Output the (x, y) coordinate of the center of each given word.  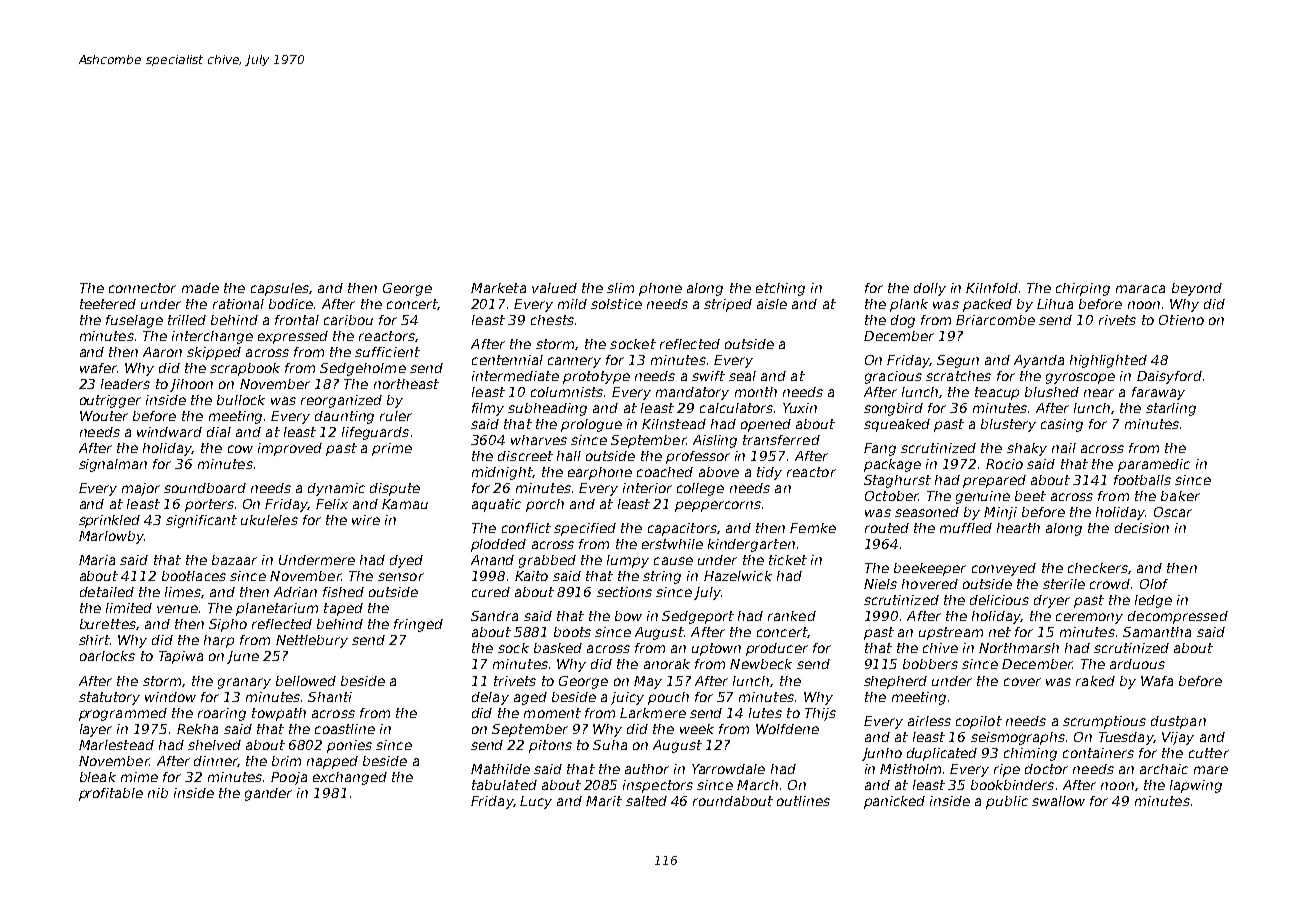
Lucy (536, 802)
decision (1142, 528)
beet (1030, 496)
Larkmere (653, 713)
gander (268, 794)
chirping (1083, 289)
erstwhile (672, 544)
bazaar (234, 560)
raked (1095, 681)
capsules (280, 289)
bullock (241, 400)
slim (620, 288)
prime (392, 449)
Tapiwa (181, 657)
